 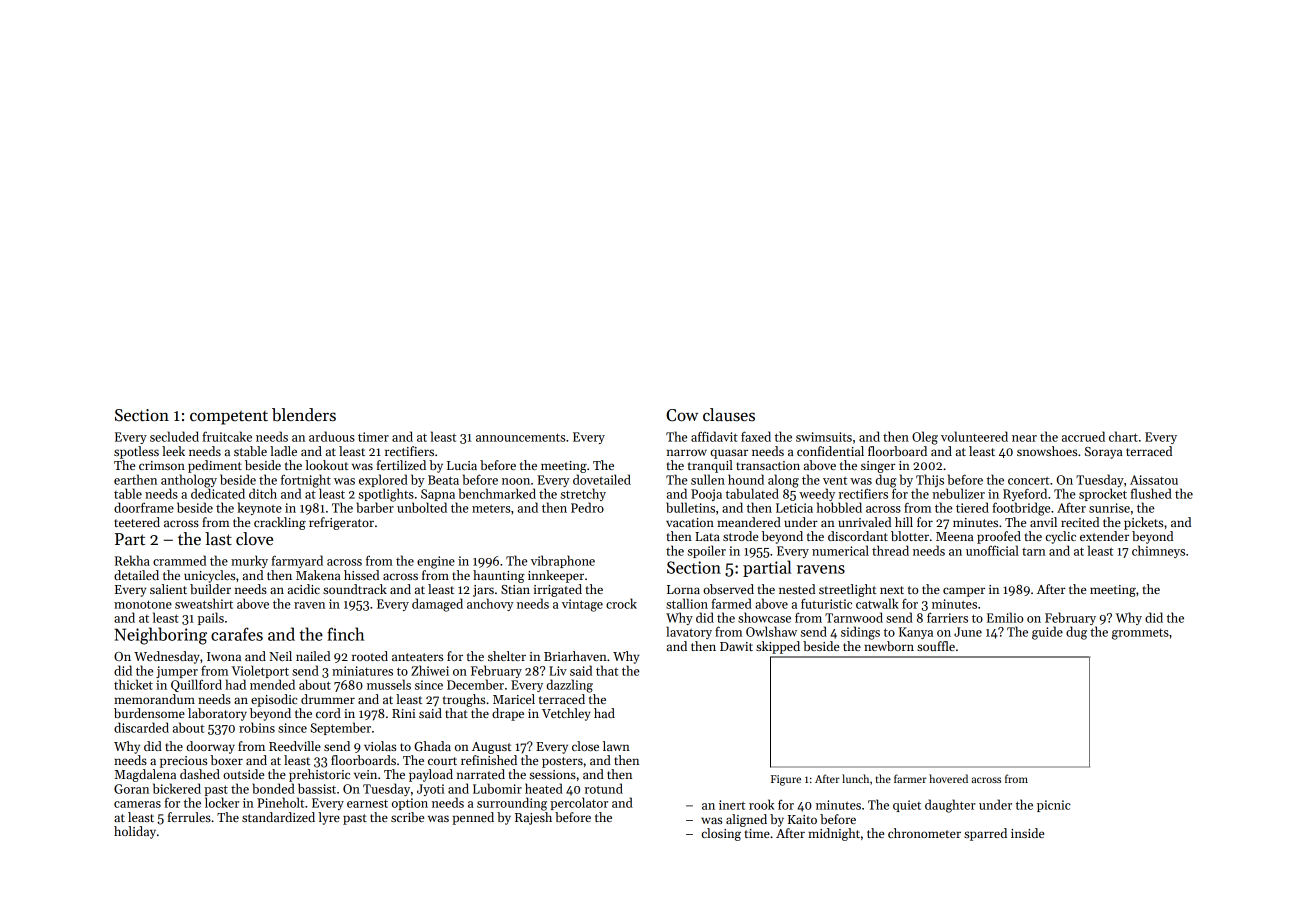 What do you see at coordinates (689, 632) in the screenshot?
I see `lavatory` at bounding box center [689, 632].
